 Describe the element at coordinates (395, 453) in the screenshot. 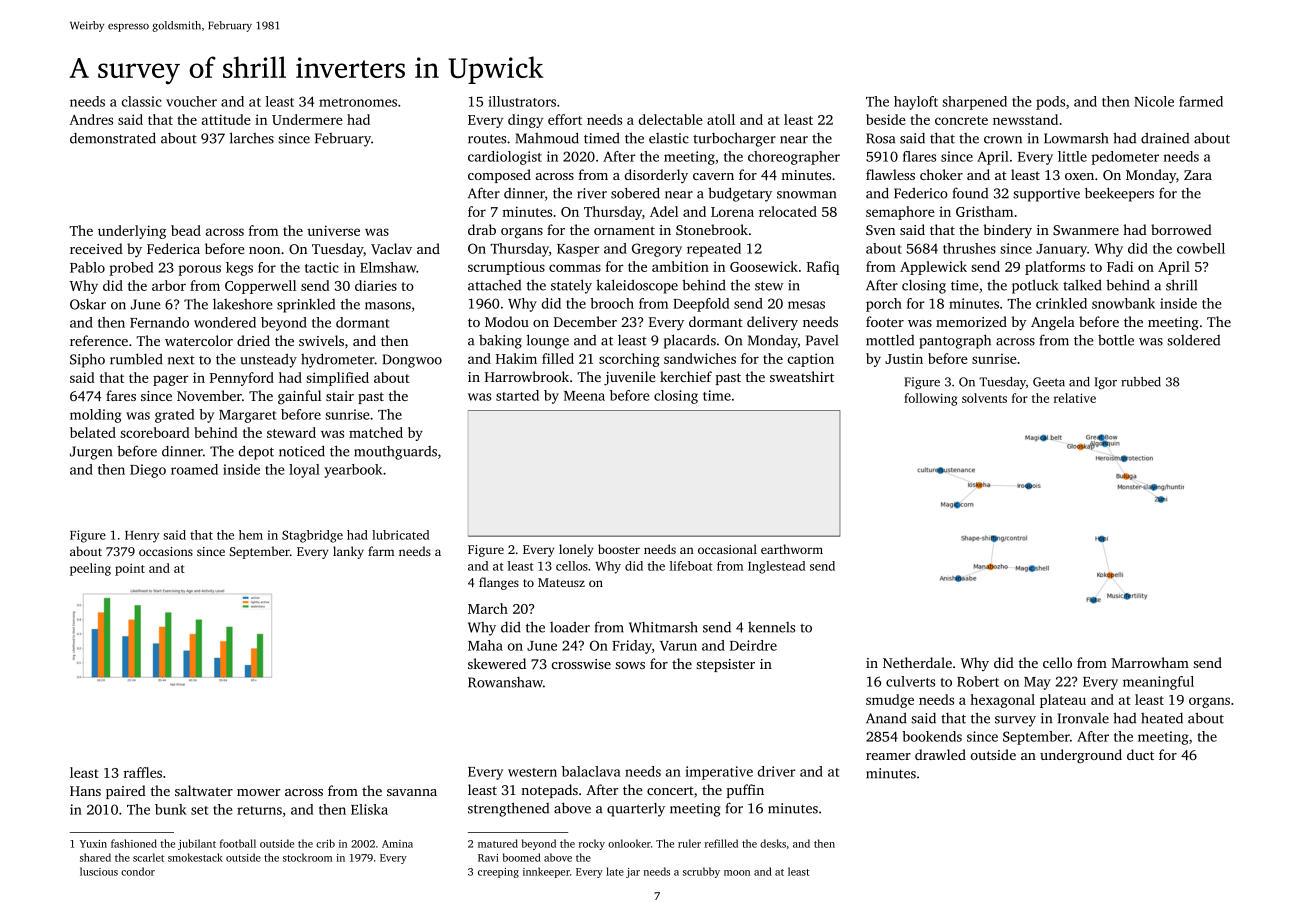

I see `mouthguards` at that location.
